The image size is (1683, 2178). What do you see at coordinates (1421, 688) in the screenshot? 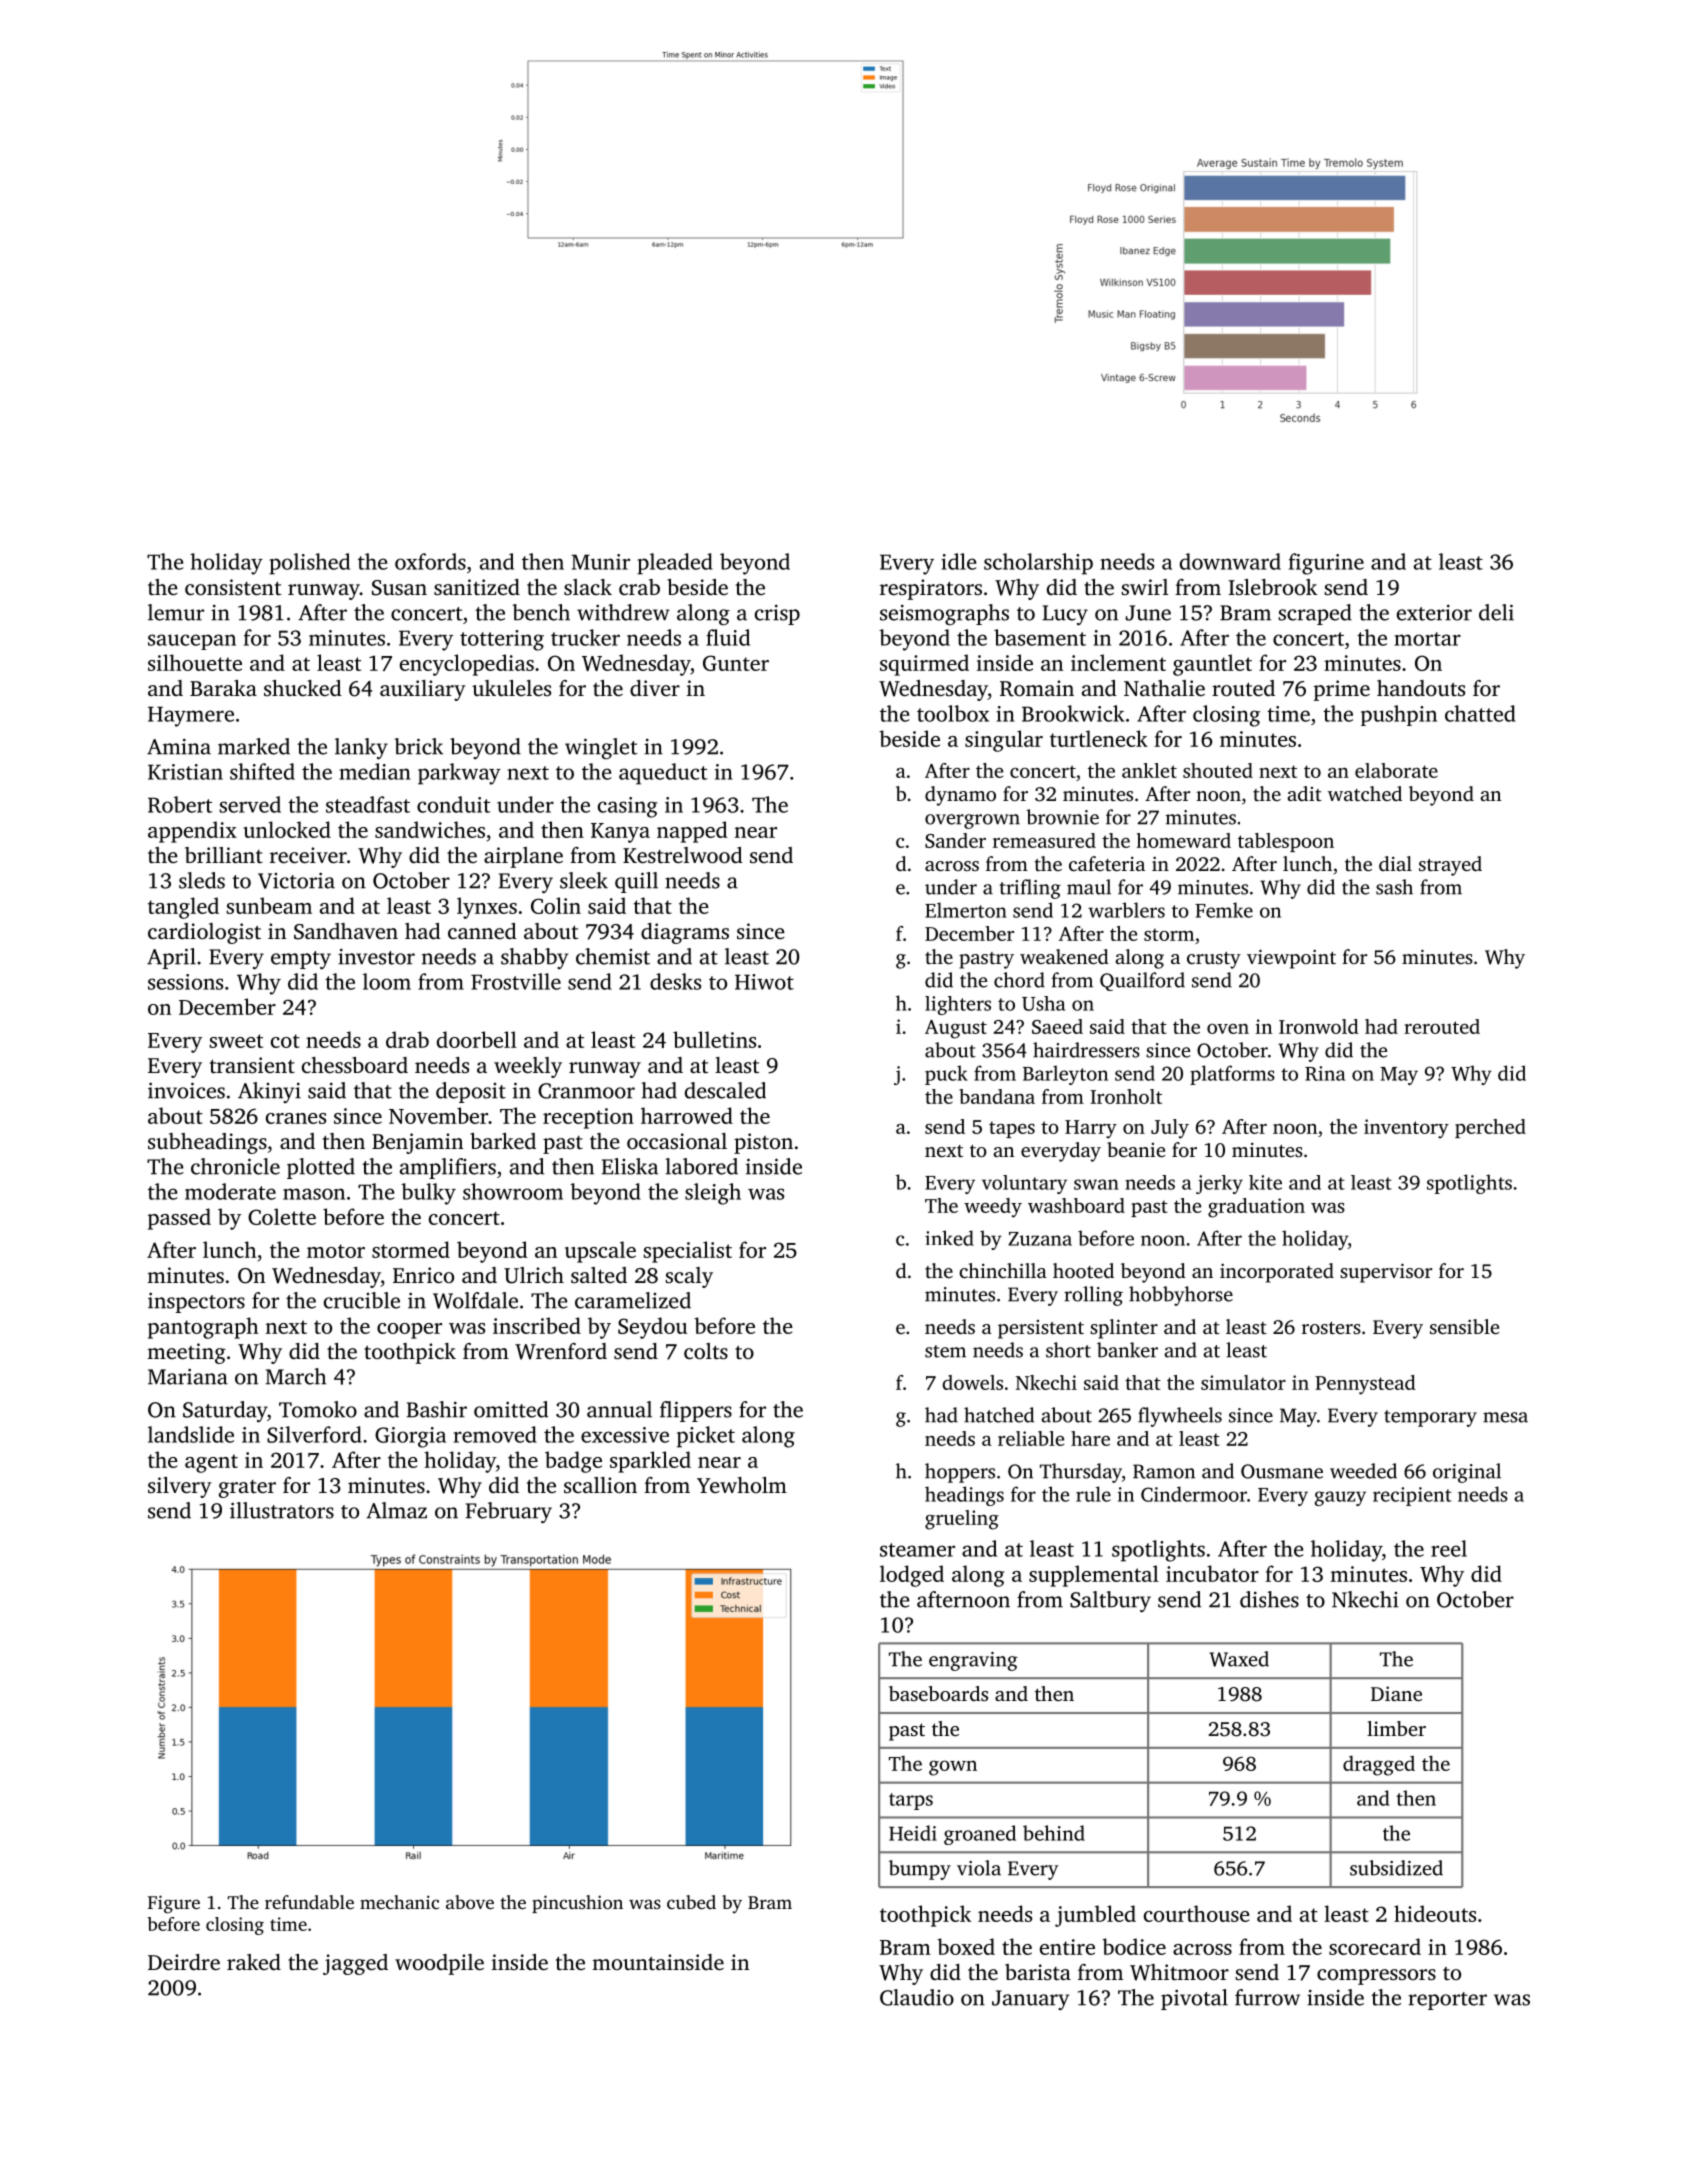
I see `handouts` at bounding box center [1421, 688].
